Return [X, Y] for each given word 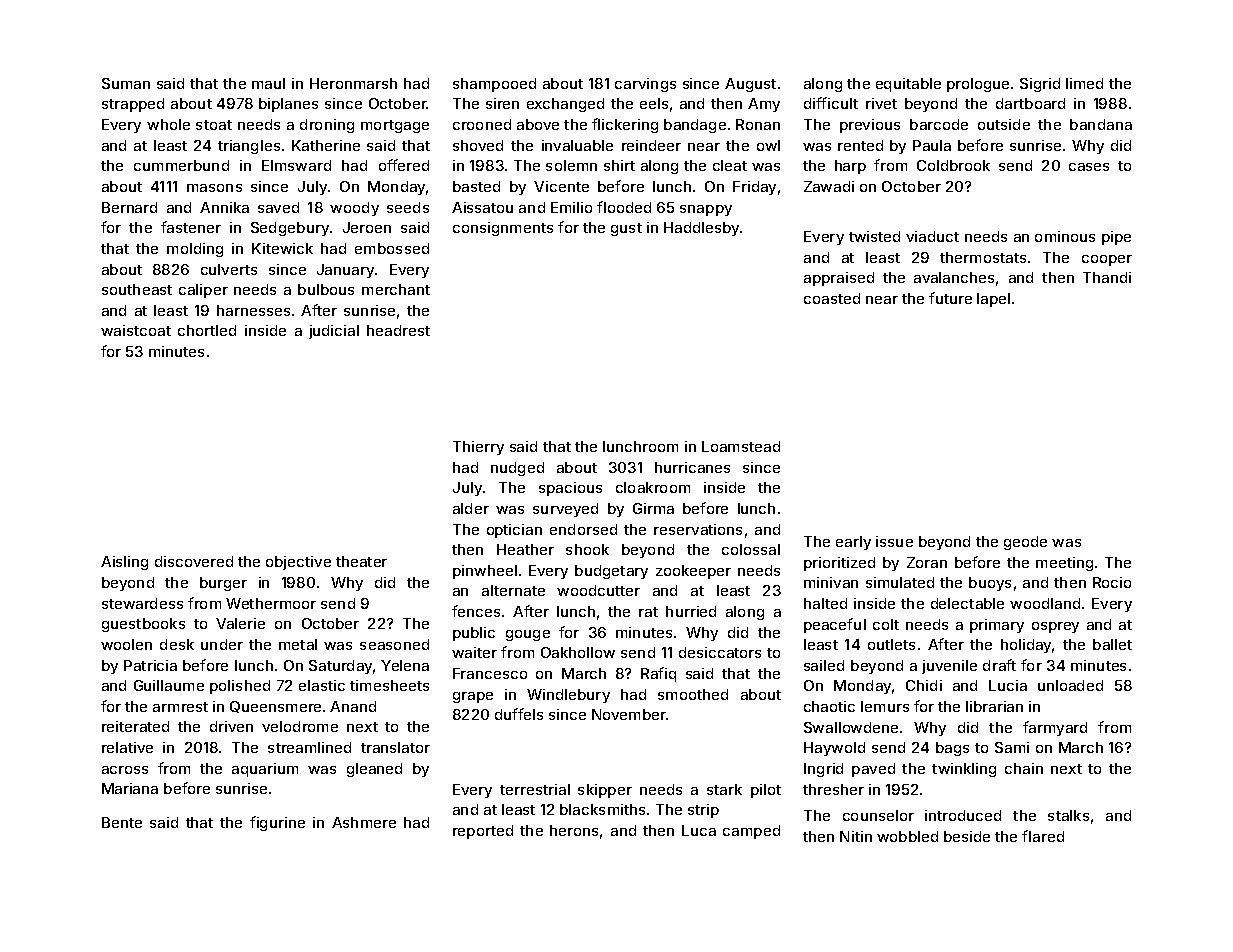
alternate [513, 590]
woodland [1045, 603]
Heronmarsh [353, 83]
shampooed [494, 85]
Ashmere [364, 822]
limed [1084, 83]
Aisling [124, 563]
